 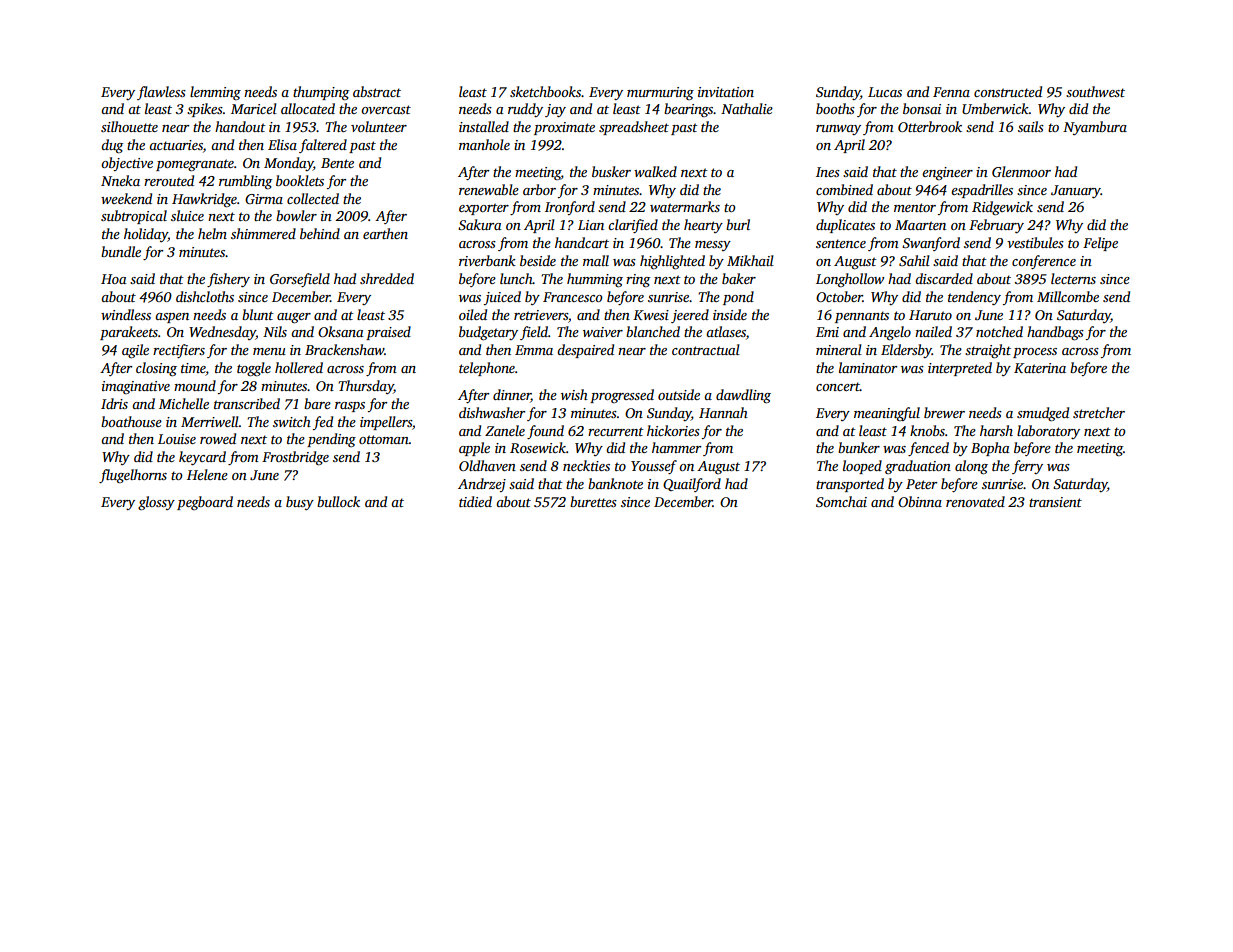 I want to click on Nathalie, so click(x=747, y=108).
